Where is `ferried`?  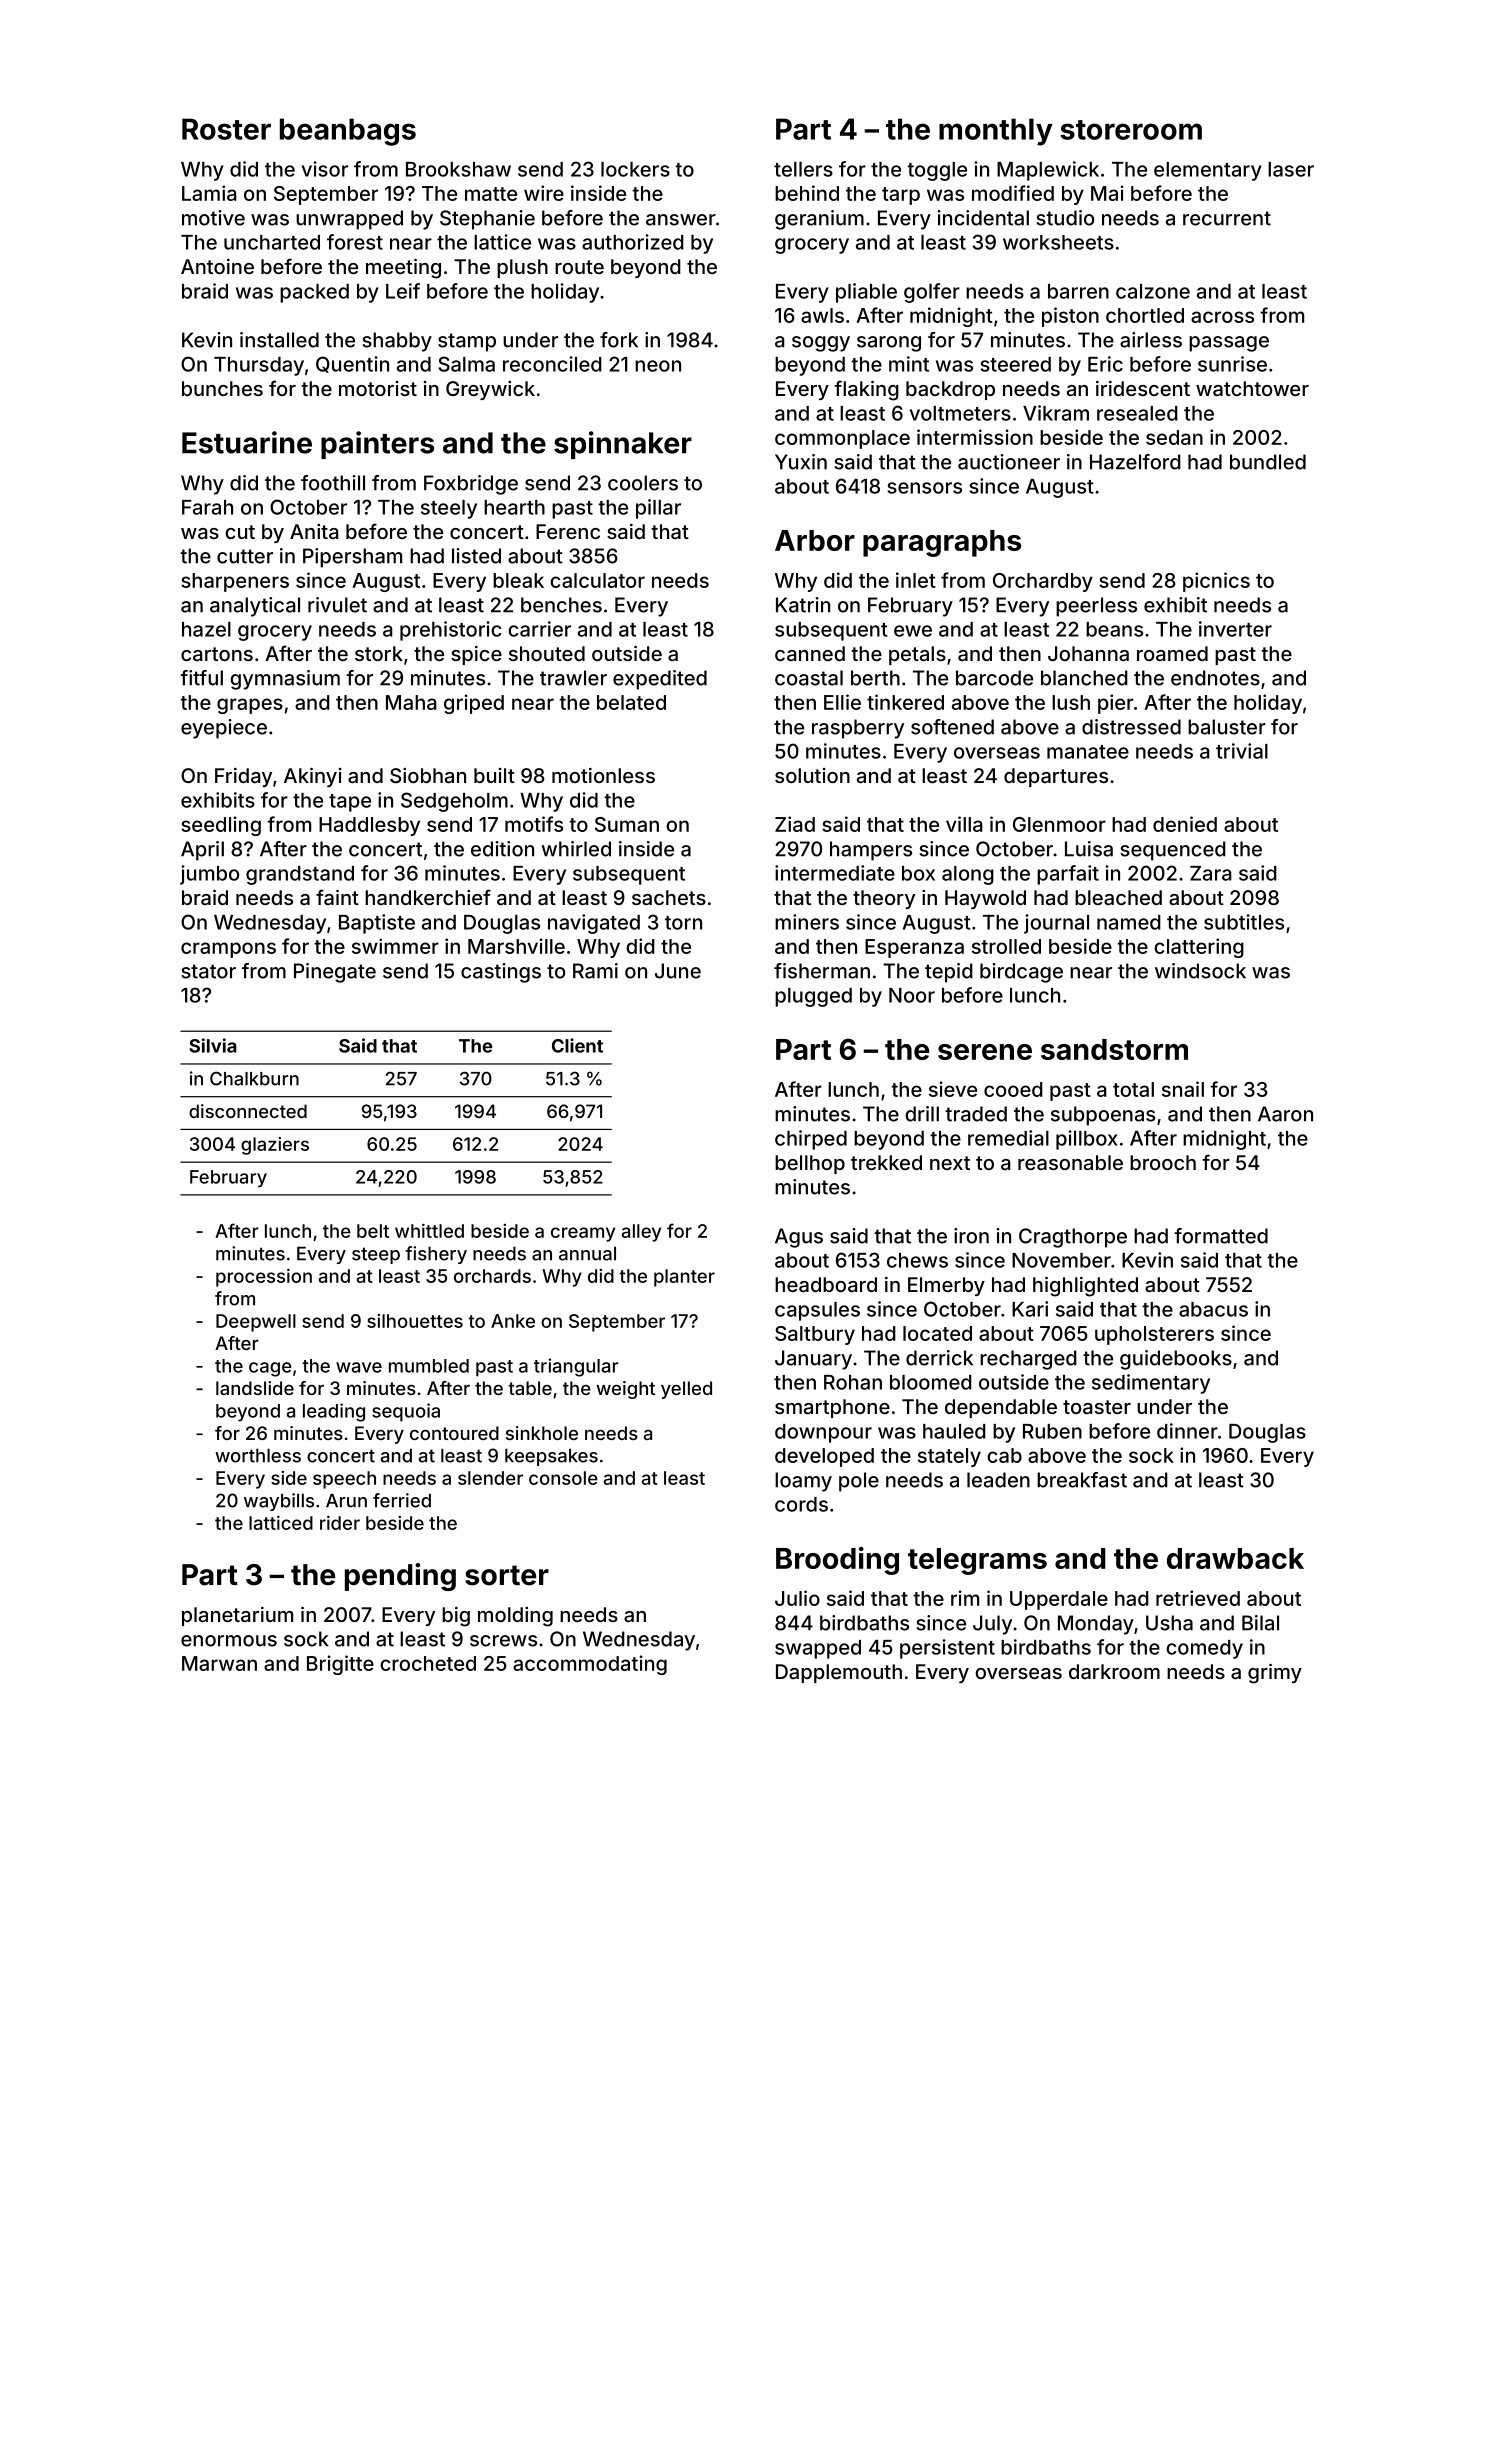
ferried is located at coordinates (402, 1500).
